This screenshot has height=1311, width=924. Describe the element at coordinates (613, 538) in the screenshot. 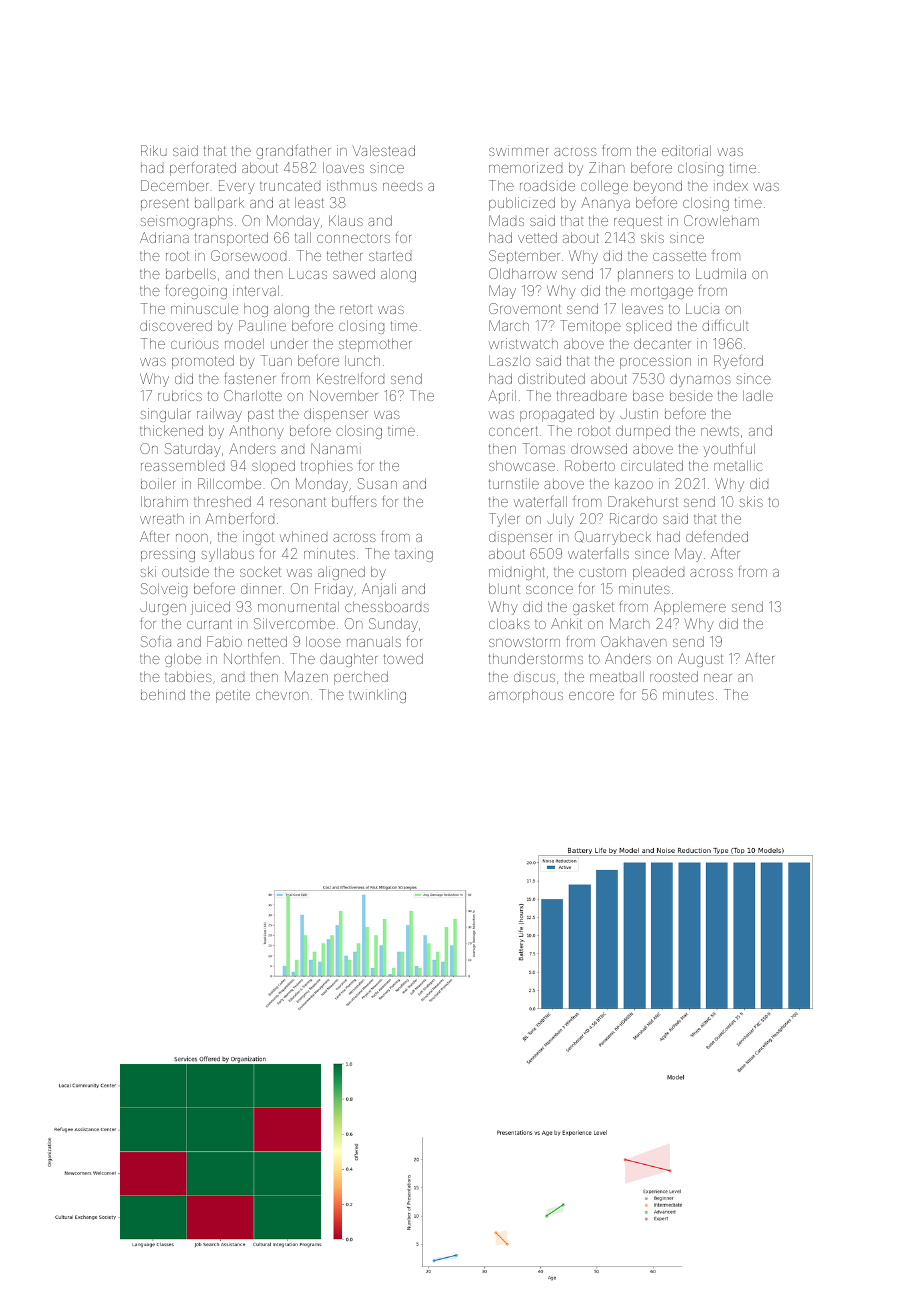

I see `Quarrybeck` at that location.
